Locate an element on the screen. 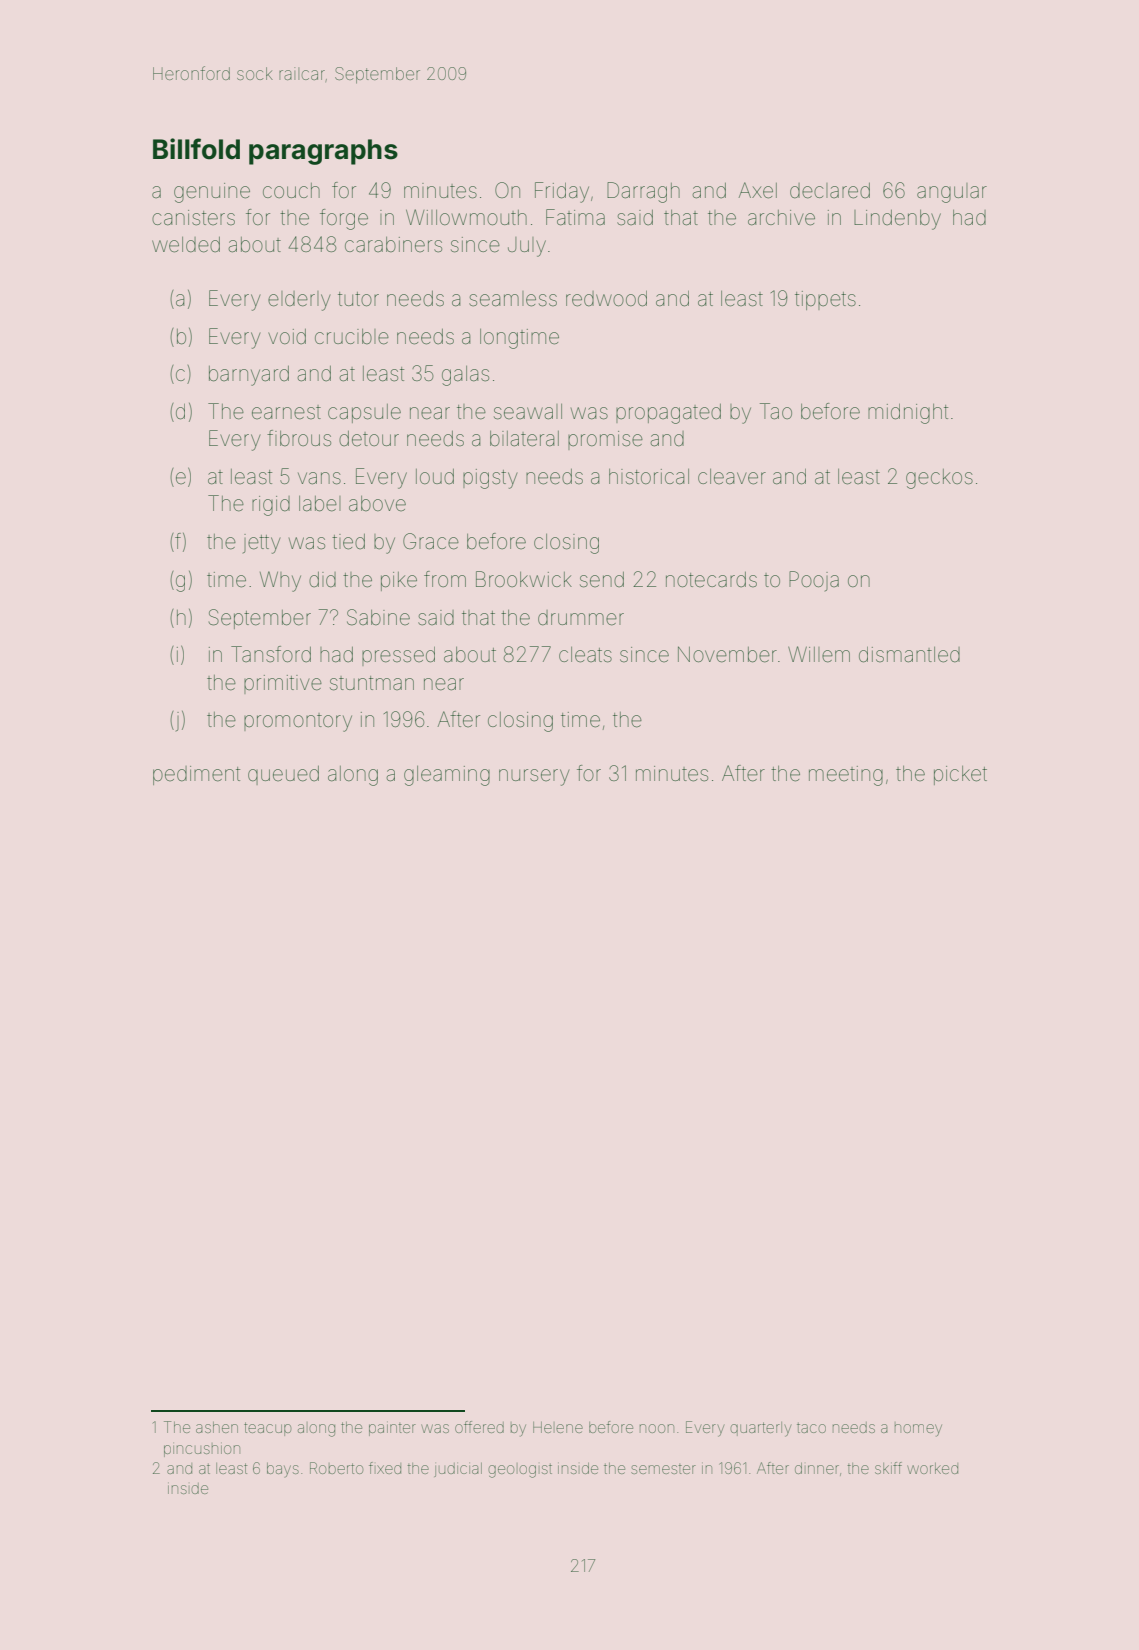 This screenshot has height=1650, width=1139. elderly is located at coordinates (299, 301).
